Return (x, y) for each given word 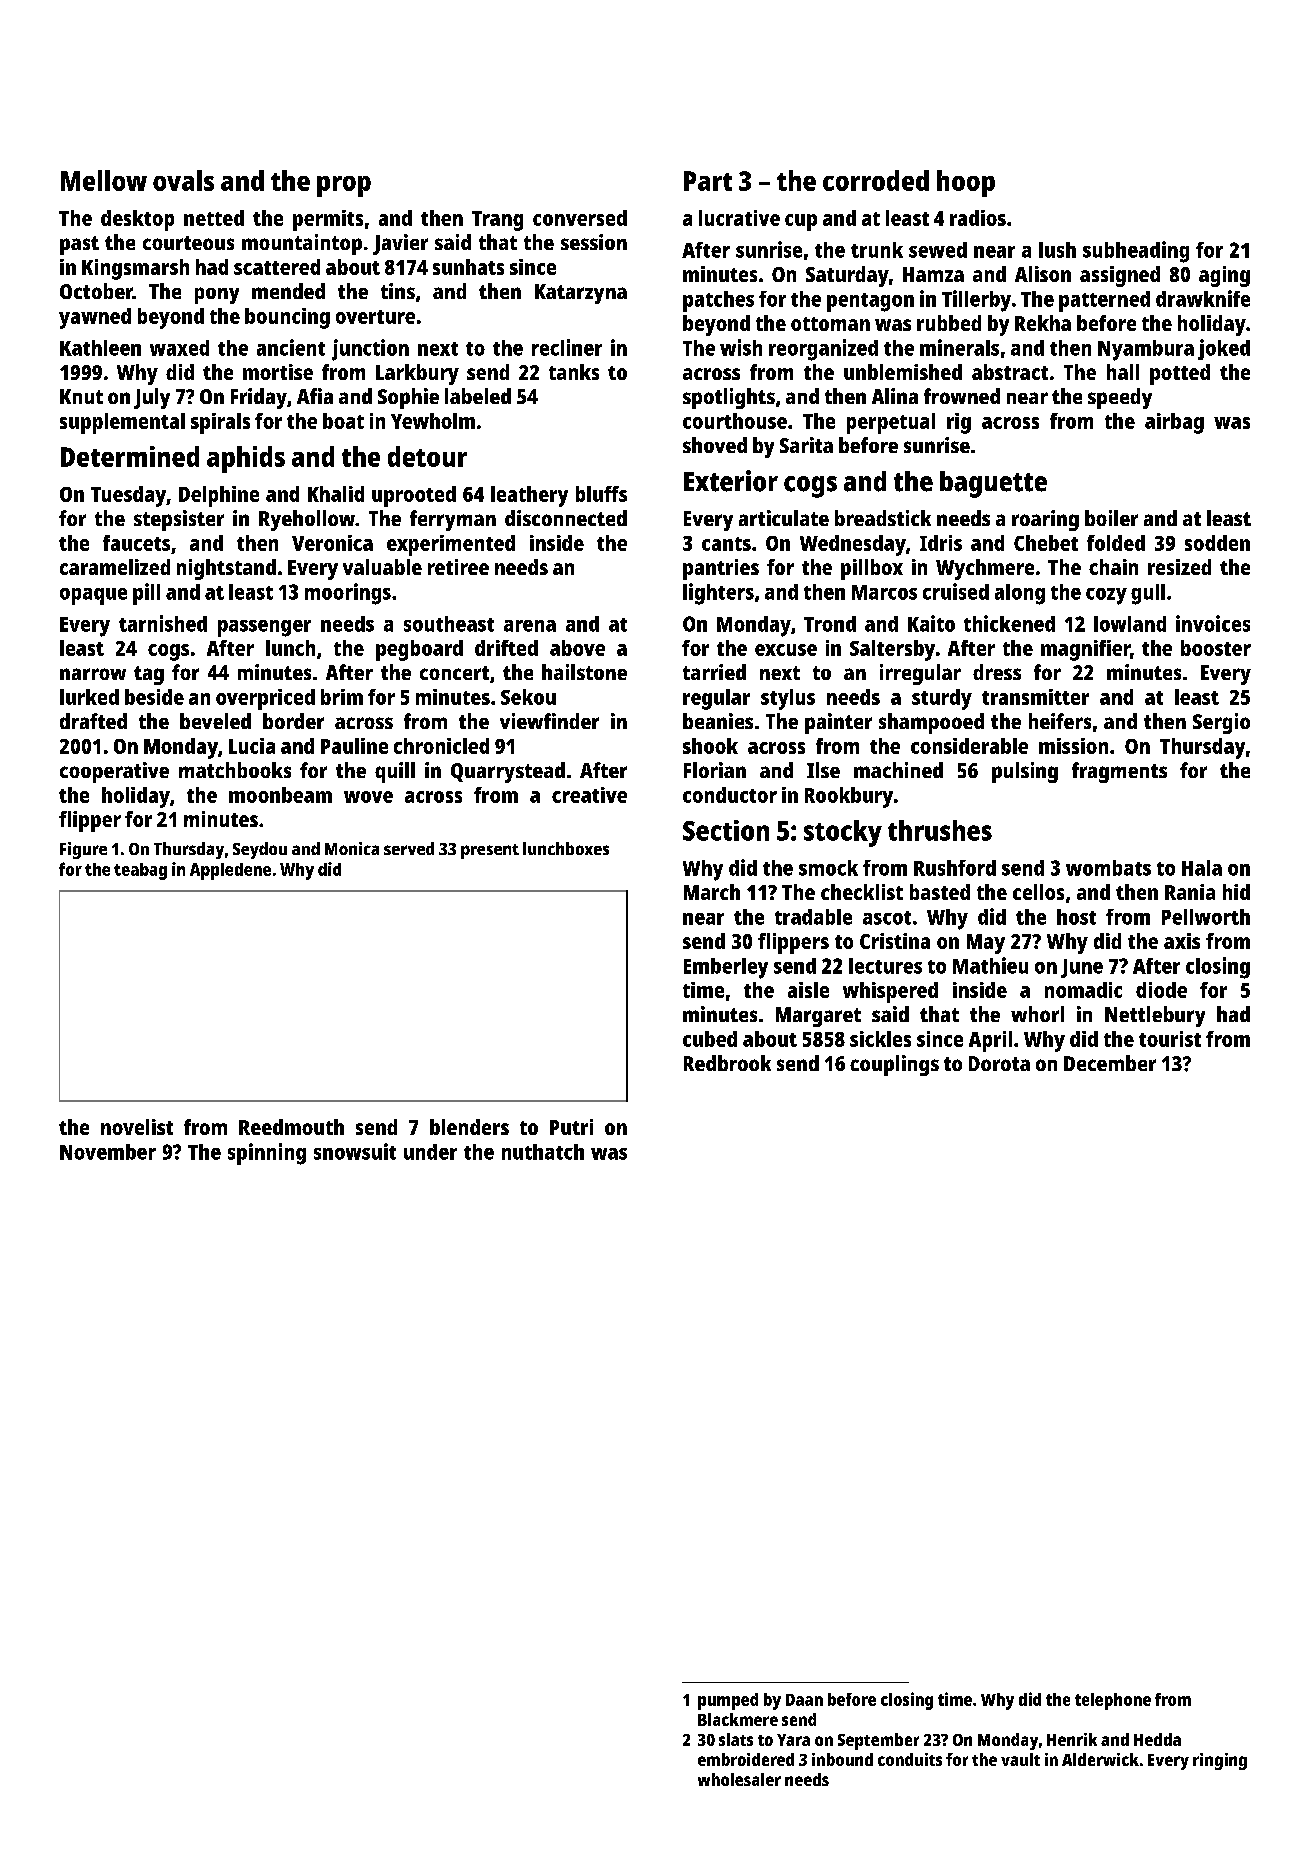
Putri (571, 1127)
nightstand (226, 569)
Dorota (999, 1063)
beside (154, 697)
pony (217, 295)
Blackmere (738, 1719)
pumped (728, 1701)
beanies (718, 721)
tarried (714, 672)
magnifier (1085, 650)
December (1110, 1063)
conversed (580, 218)
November (108, 1152)
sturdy (942, 699)
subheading (1136, 252)
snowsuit (355, 1151)
